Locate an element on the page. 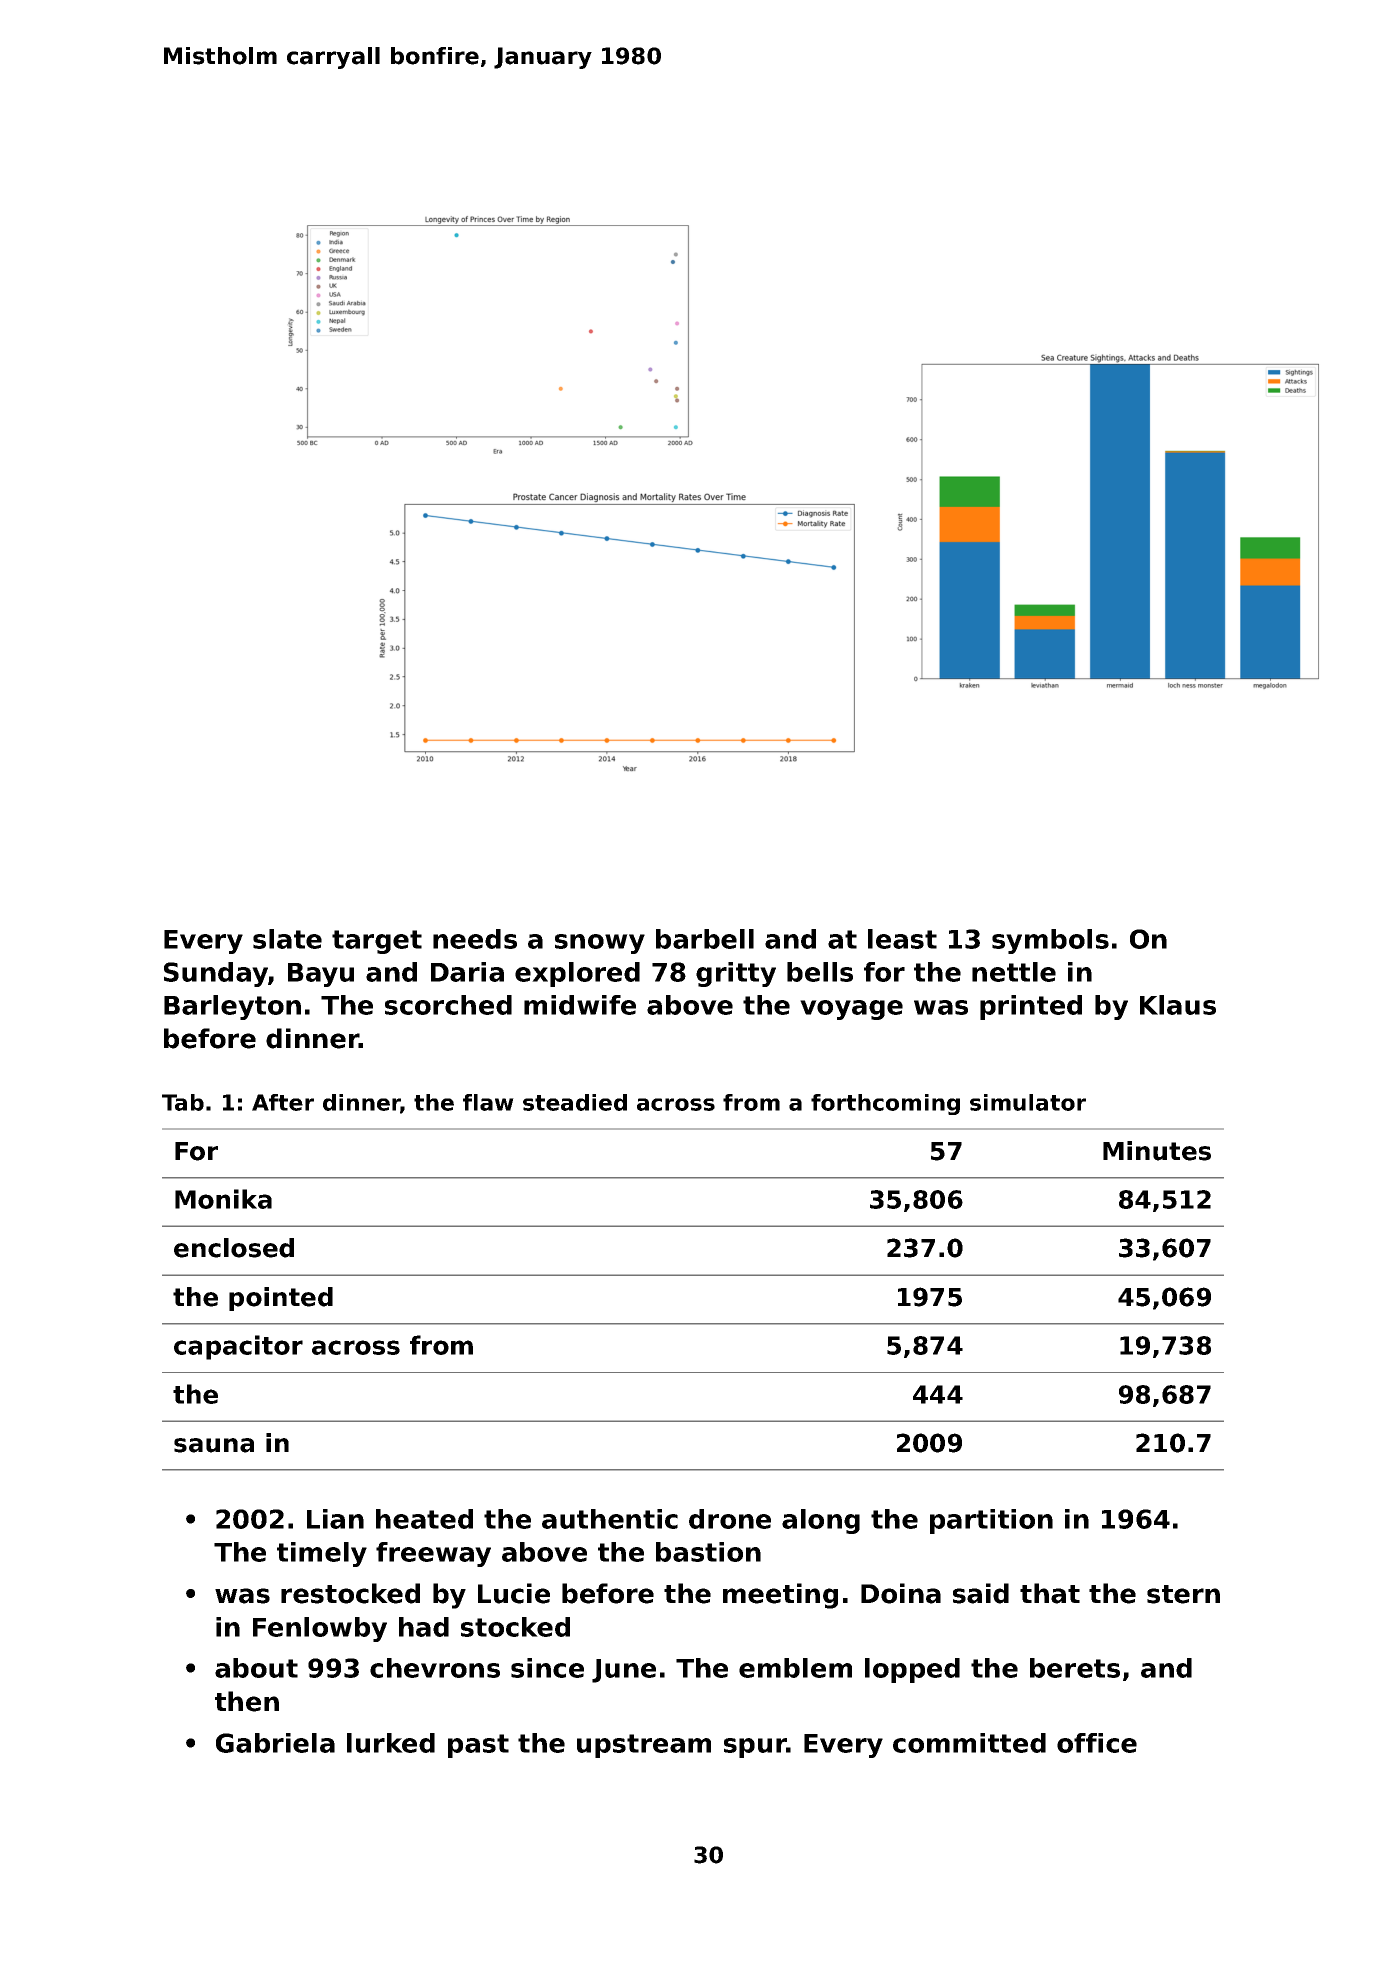 The image size is (1386, 1969). enclosed is located at coordinates (234, 1248).
